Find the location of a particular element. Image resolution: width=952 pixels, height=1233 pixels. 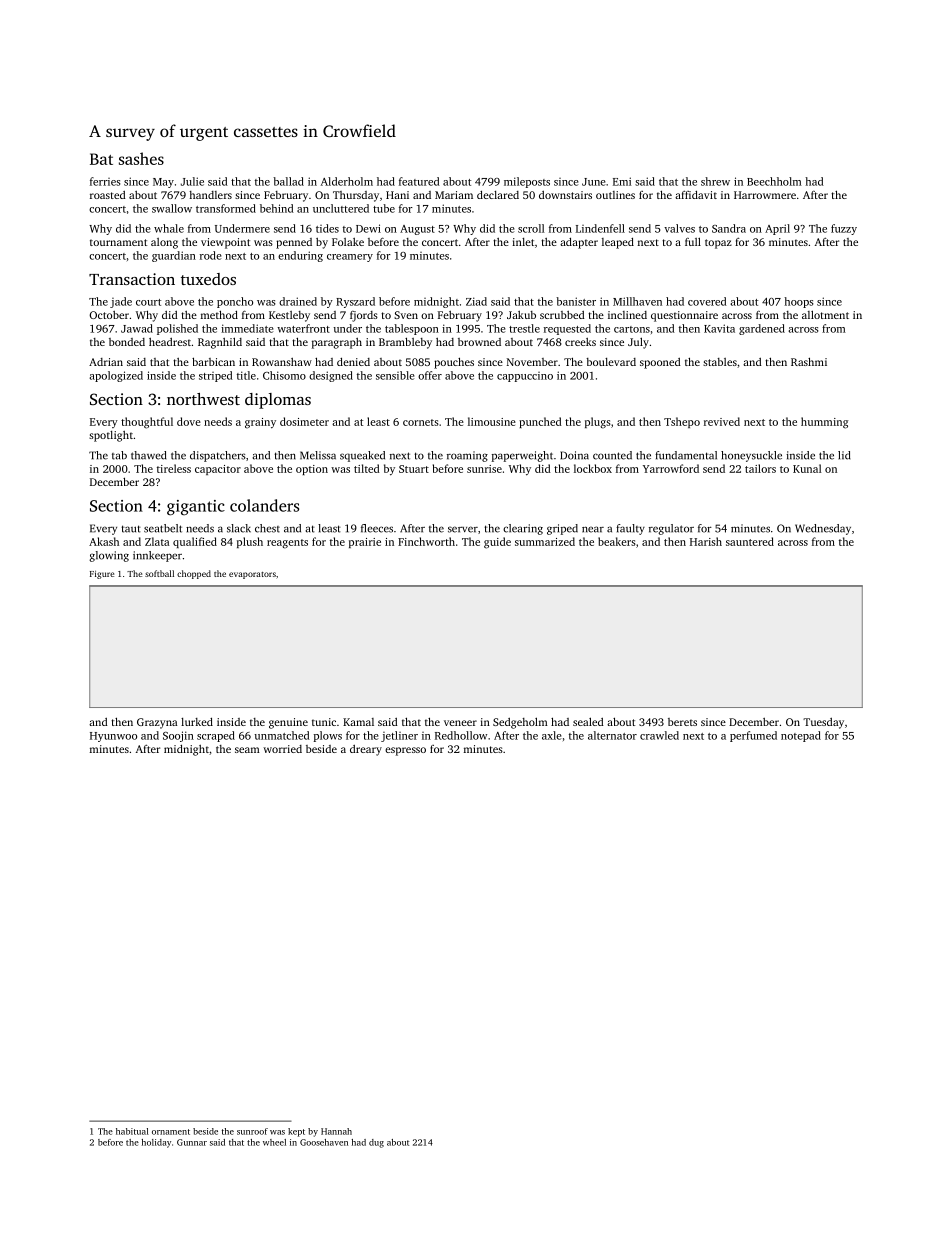

dug is located at coordinates (376, 1143).
